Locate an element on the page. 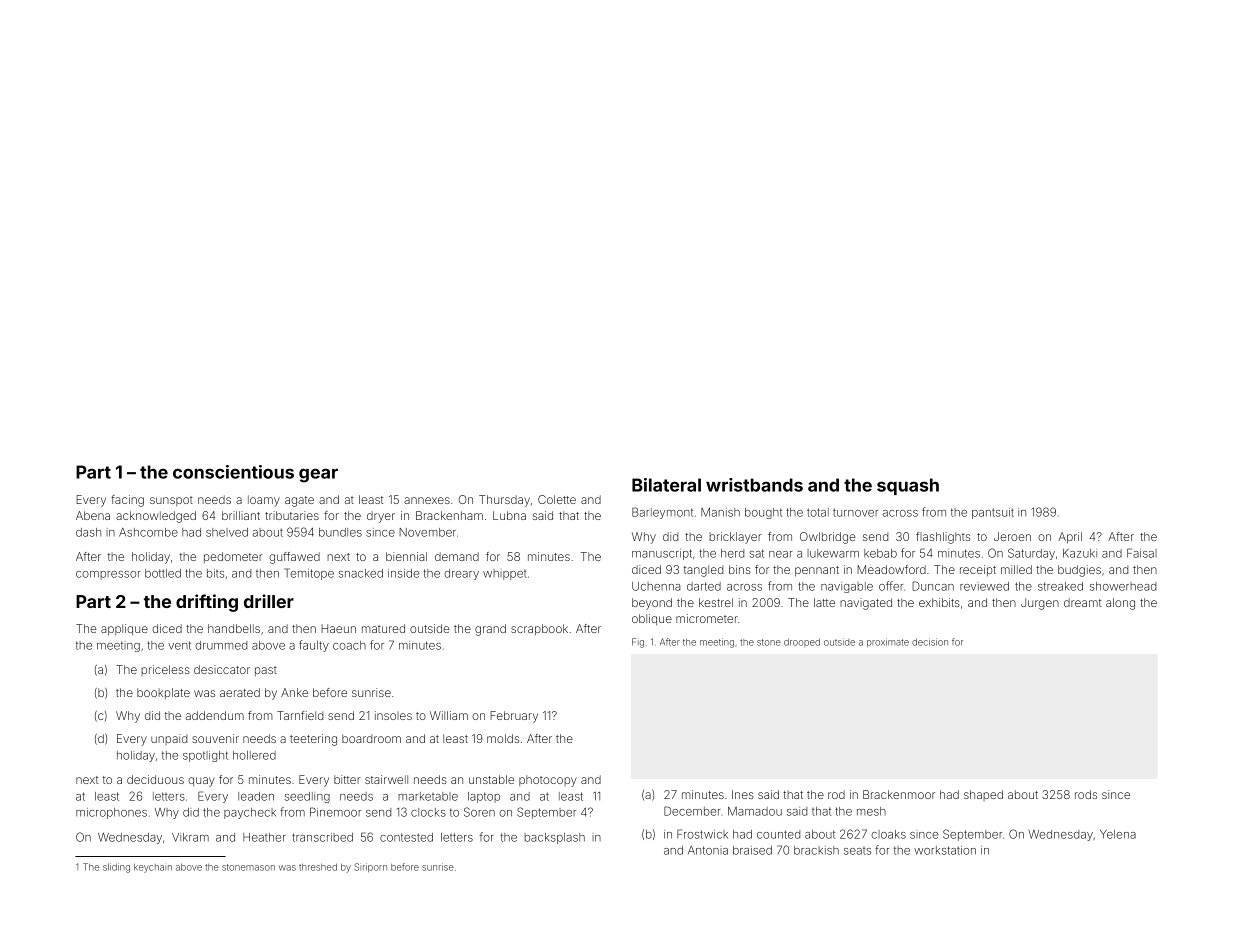 This document has height=952, width=1233. drummed is located at coordinates (221, 645).
